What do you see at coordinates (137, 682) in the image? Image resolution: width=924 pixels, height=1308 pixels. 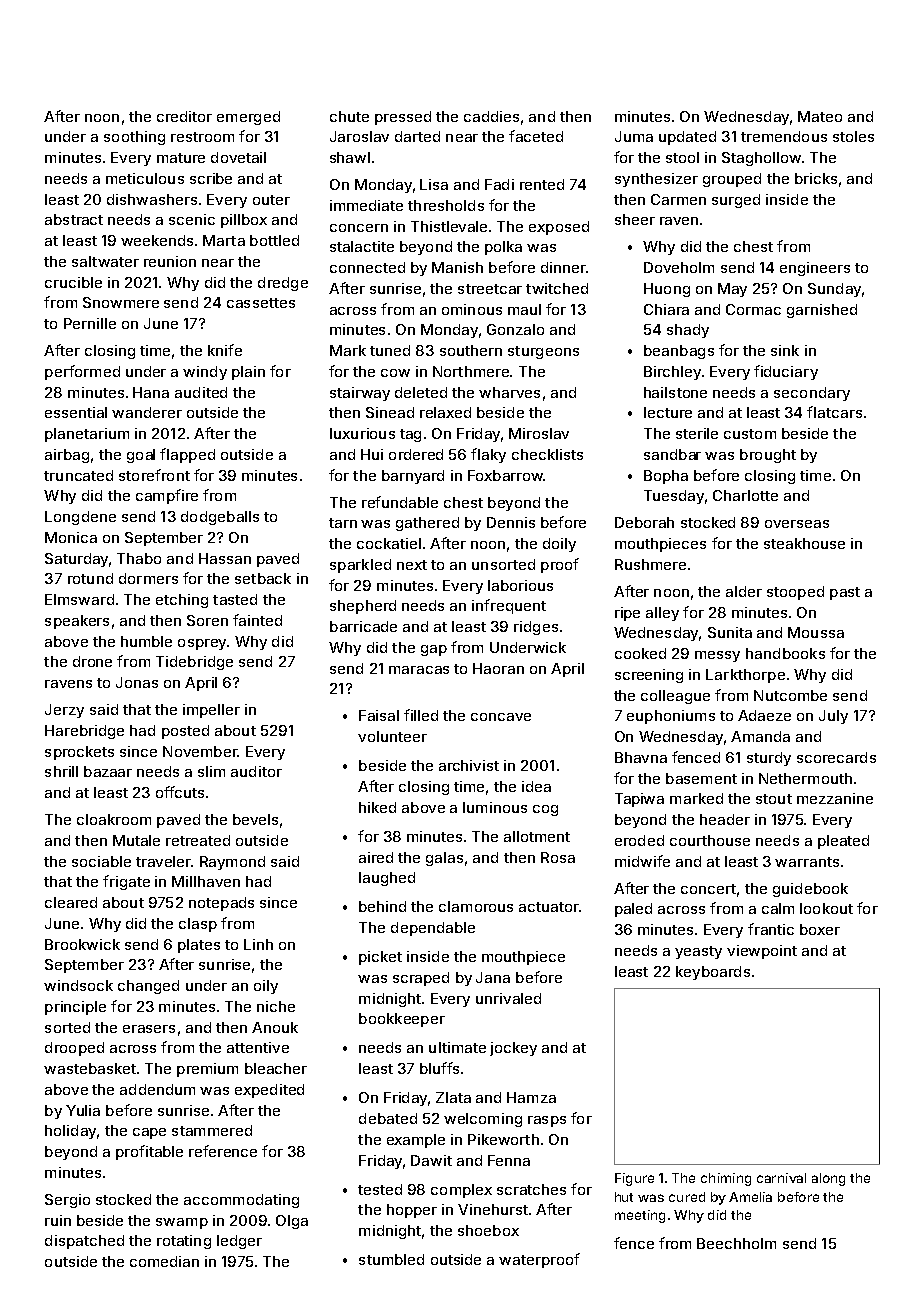 I see `Jonas` at bounding box center [137, 682].
